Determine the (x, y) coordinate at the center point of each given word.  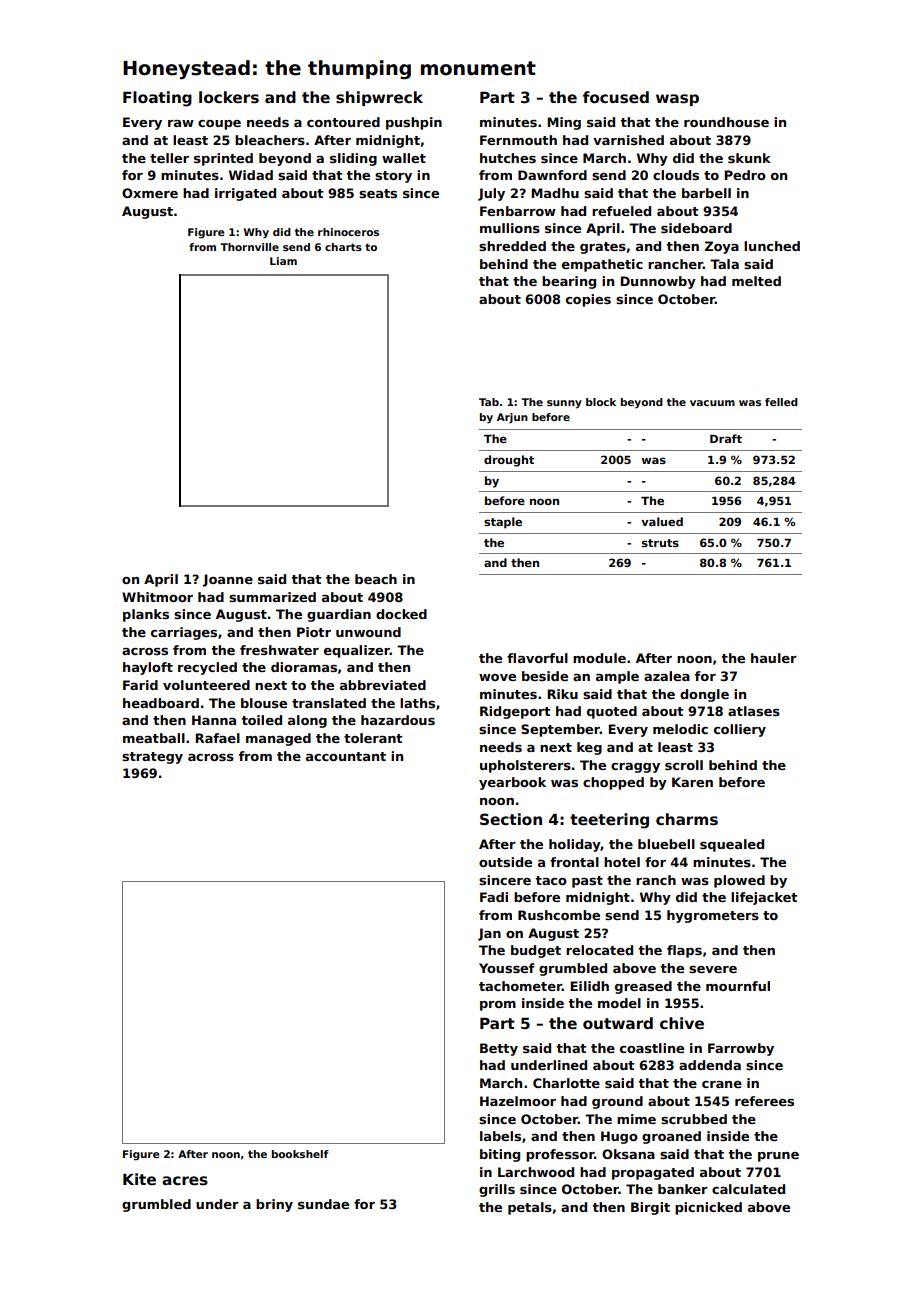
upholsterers (525, 766)
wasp (677, 100)
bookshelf (300, 1154)
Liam (283, 261)
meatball (154, 738)
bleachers (270, 140)
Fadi (494, 897)
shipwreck (379, 98)
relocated (599, 950)
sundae (323, 1204)
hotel (622, 862)
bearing (569, 282)
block (601, 402)
